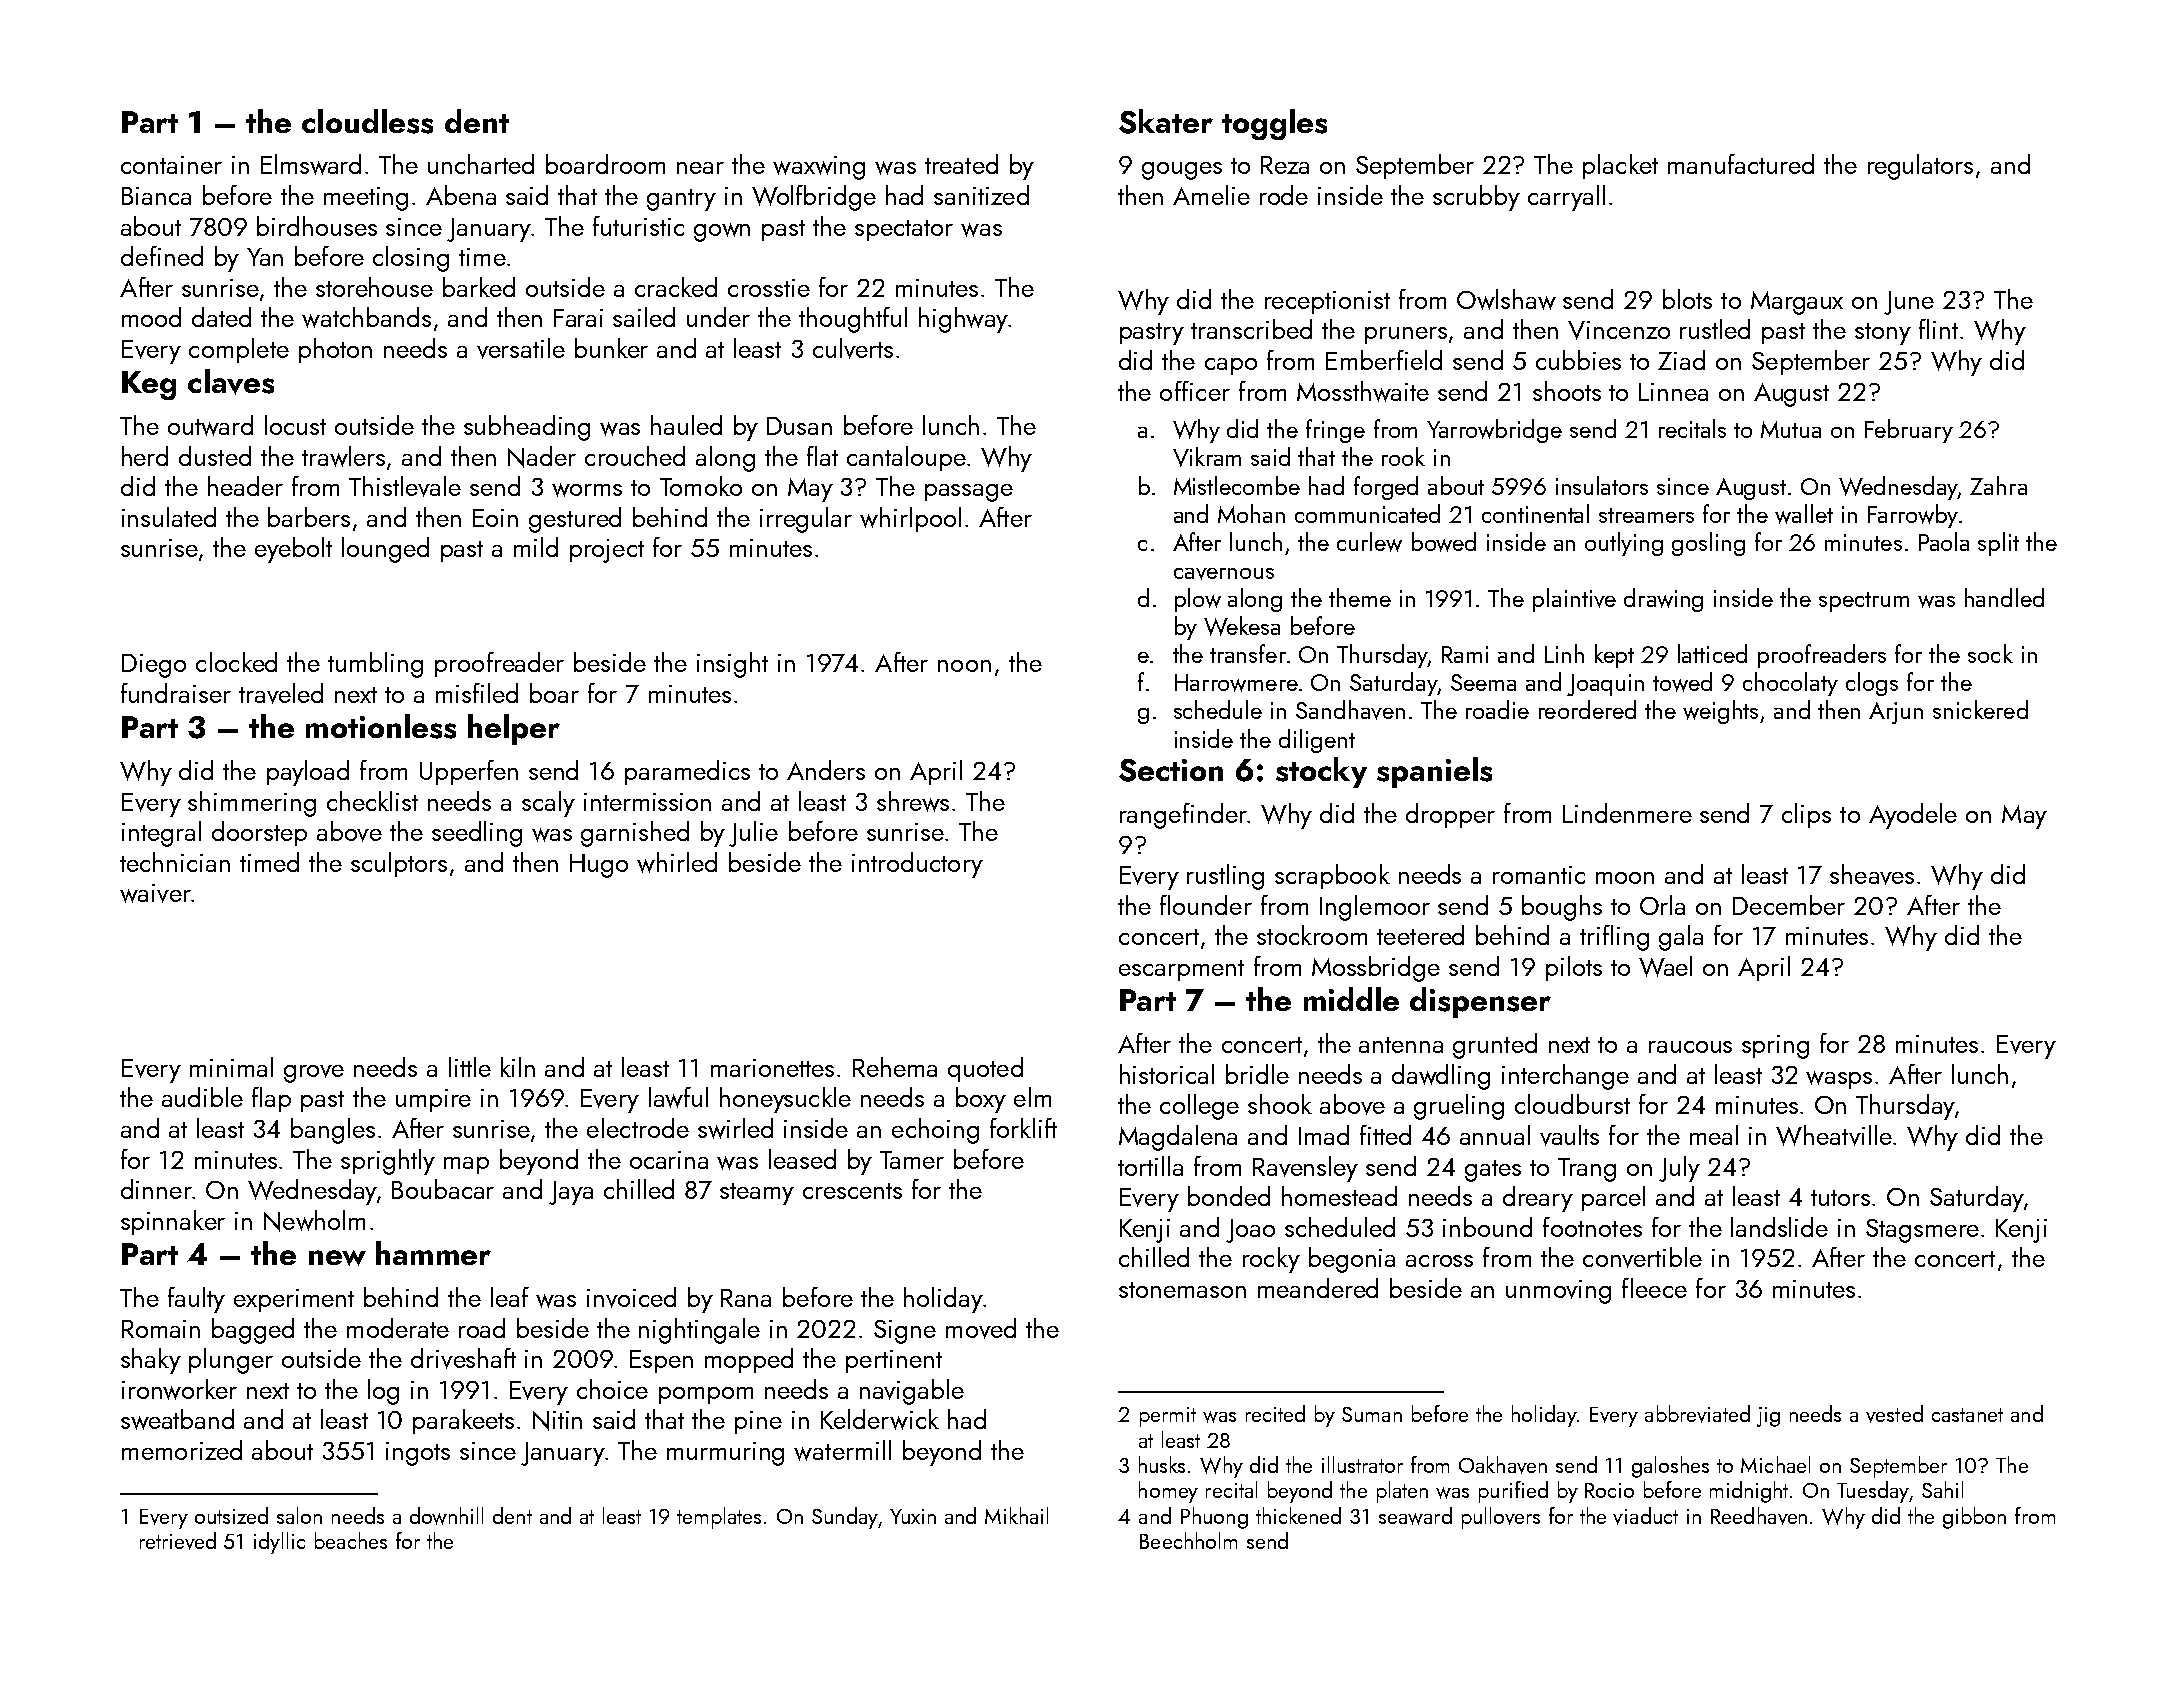 This page has width=2178, height=1683. What do you see at coordinates (1494, 431) in the page?
I see `Yarrowbridge` at bounding box center [1494, 431].
